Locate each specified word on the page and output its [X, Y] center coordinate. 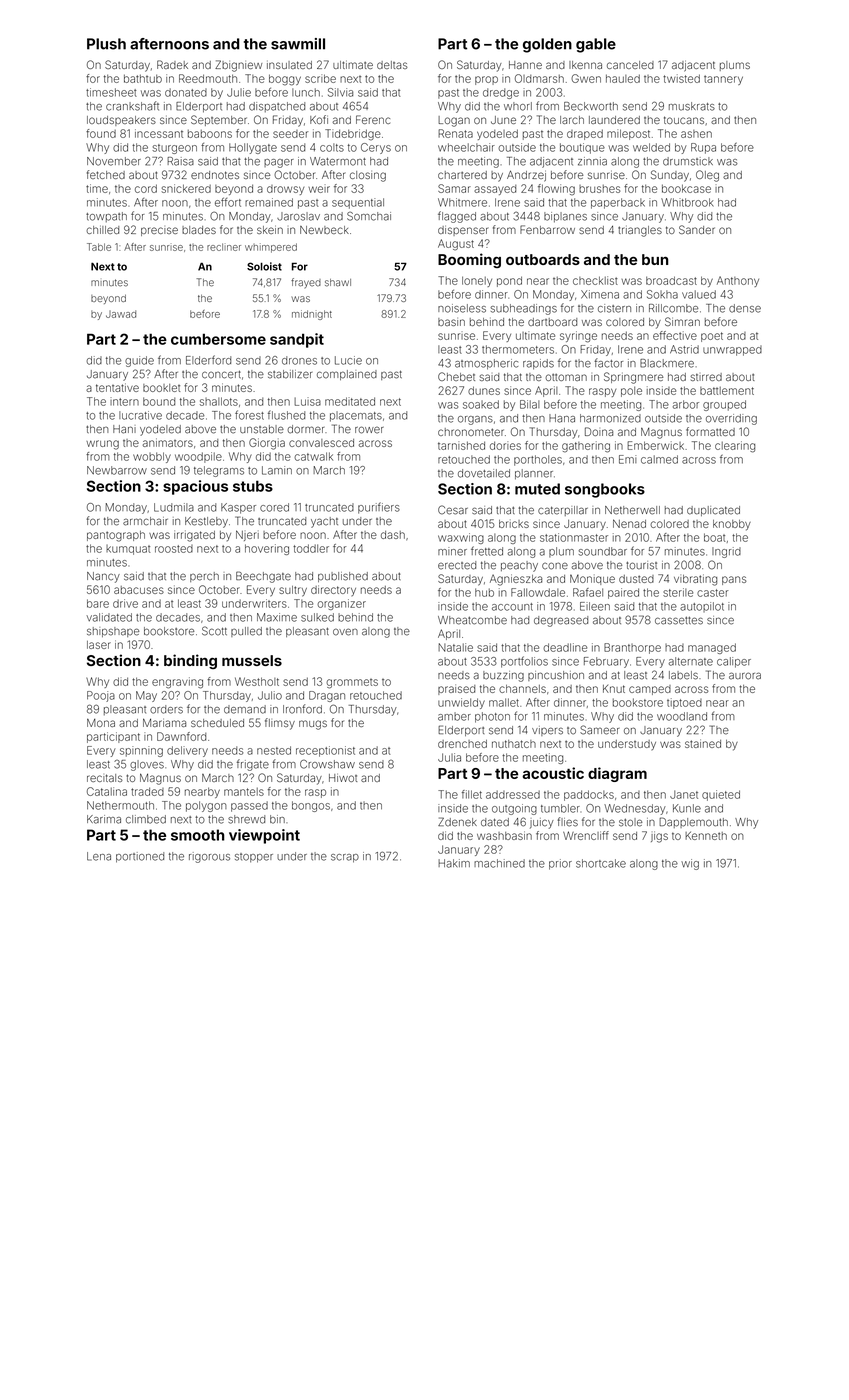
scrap [345, 858]
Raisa [180, 161]
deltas [392, 65]
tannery [723, 80]
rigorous [209, 857]
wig [690, 864]
